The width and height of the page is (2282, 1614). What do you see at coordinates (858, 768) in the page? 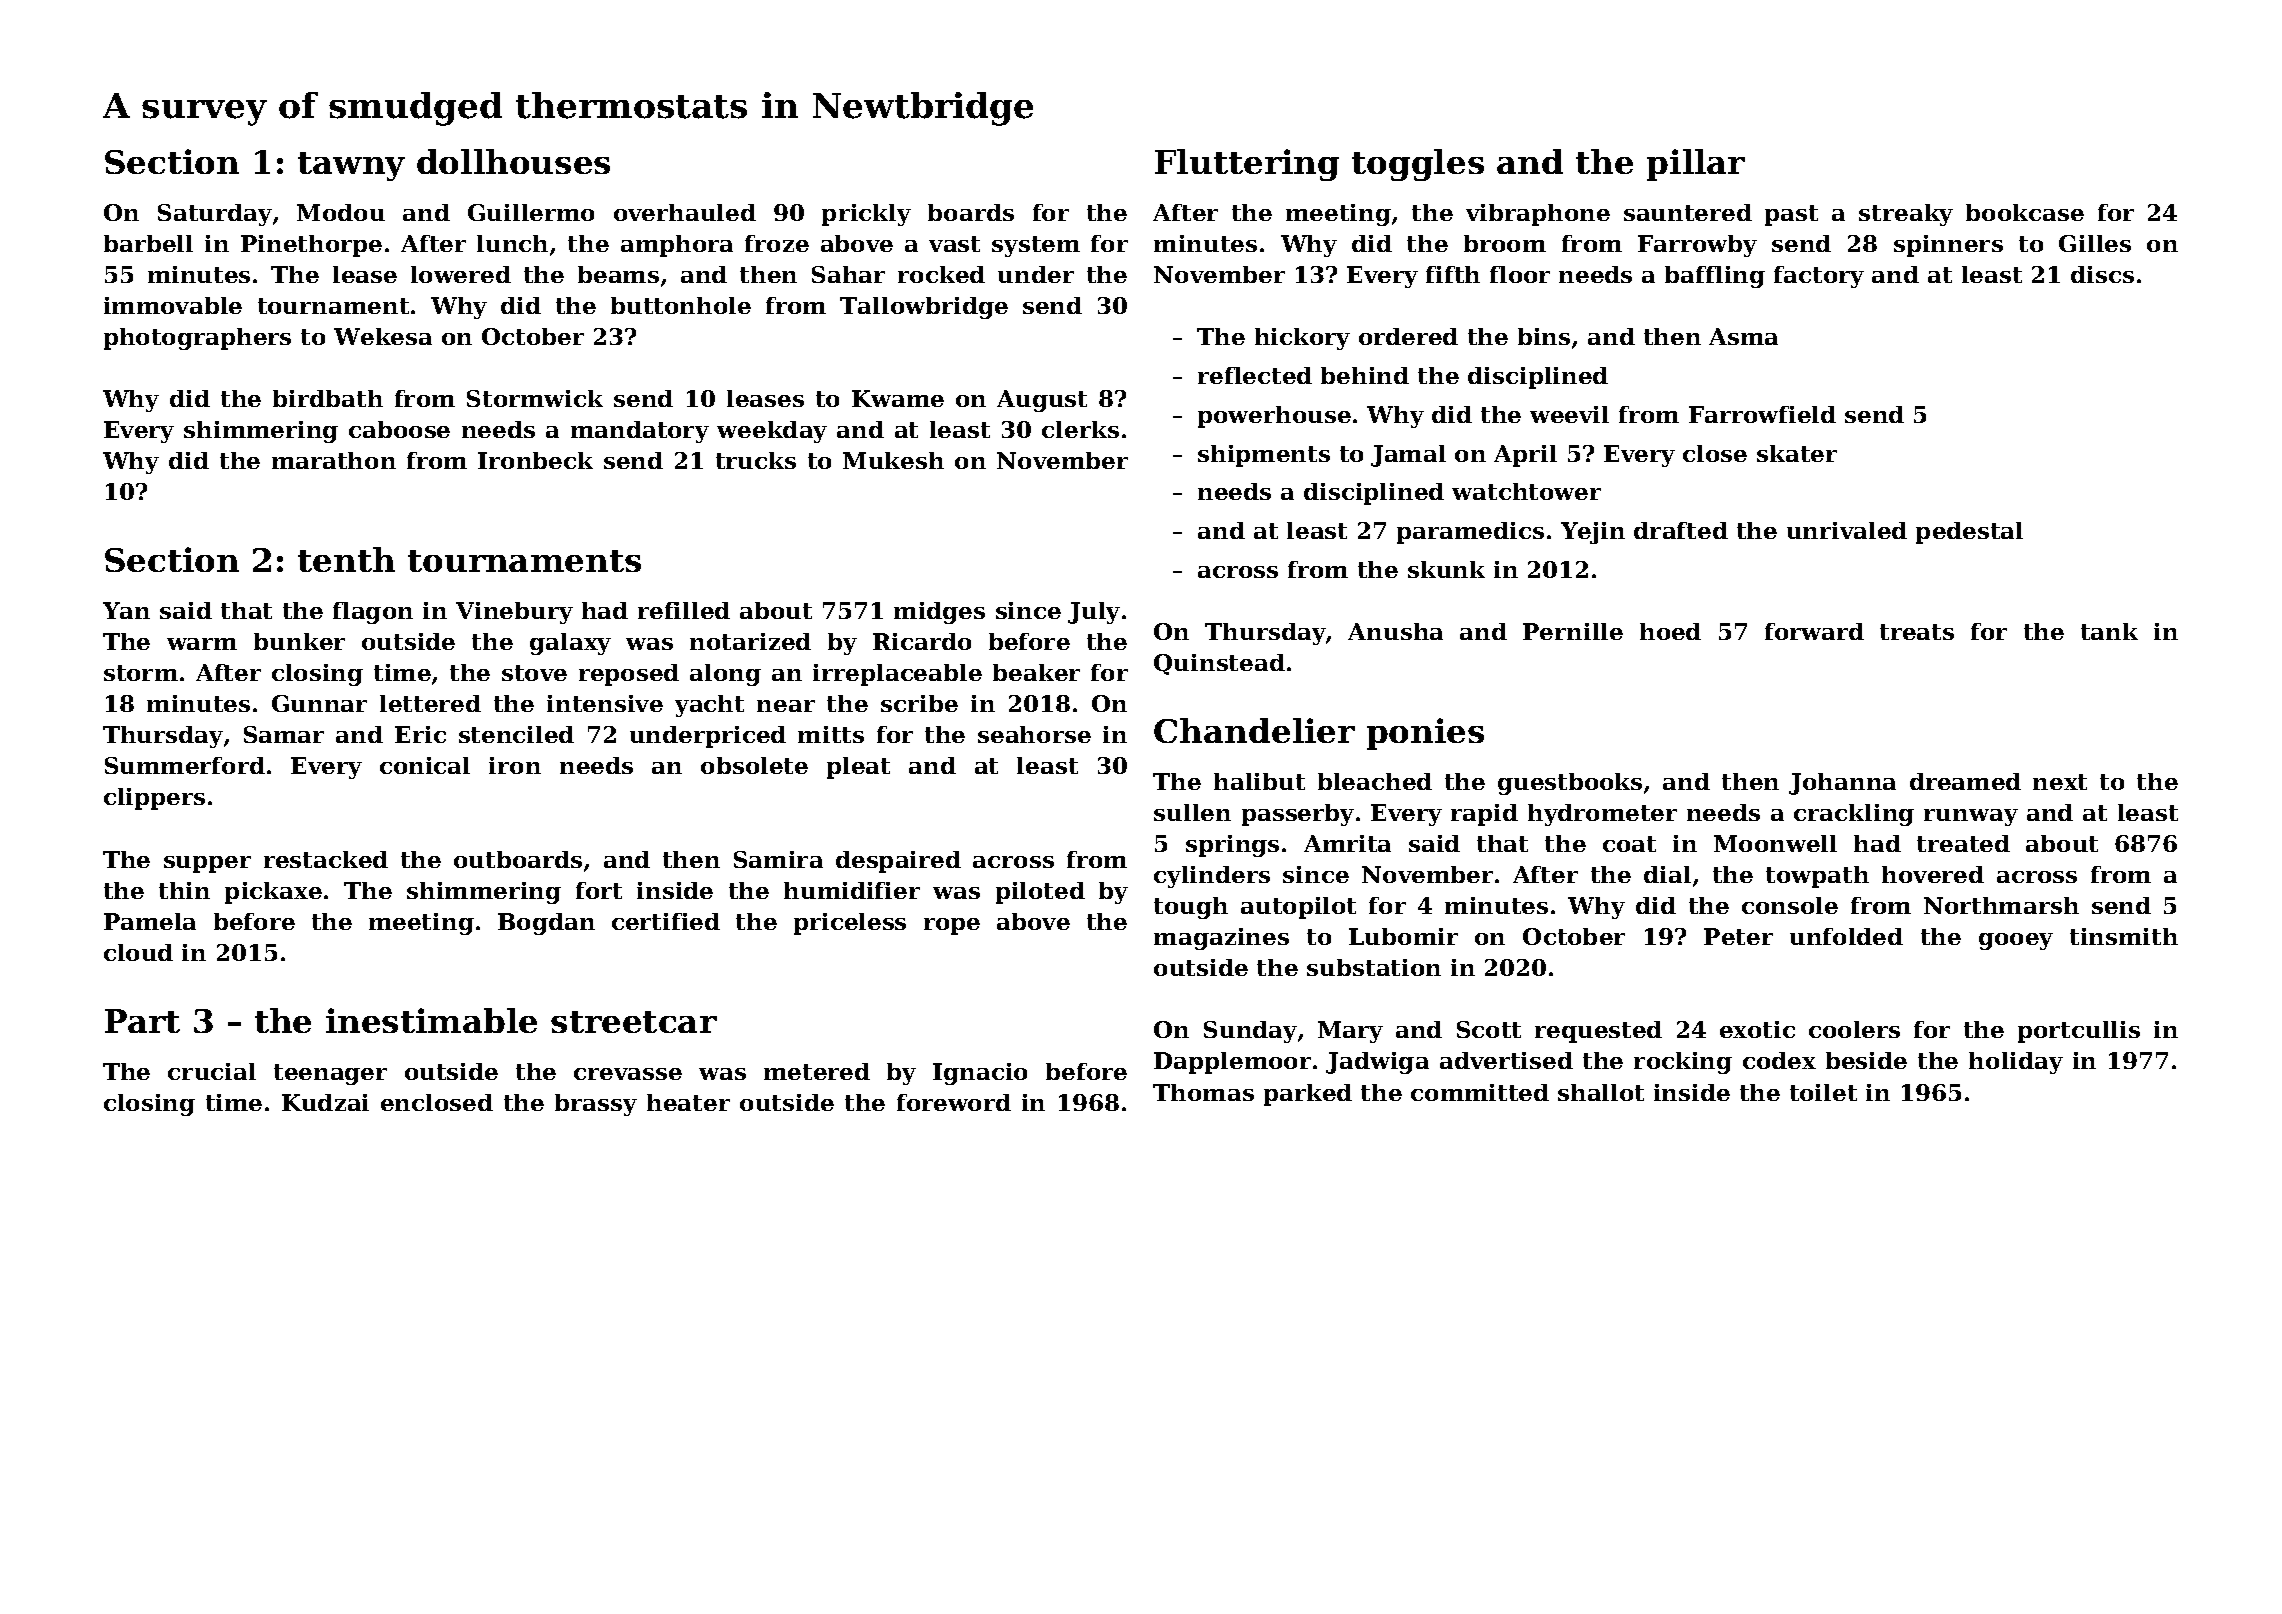
I see `pleat` at bounding box center [858, 768].
